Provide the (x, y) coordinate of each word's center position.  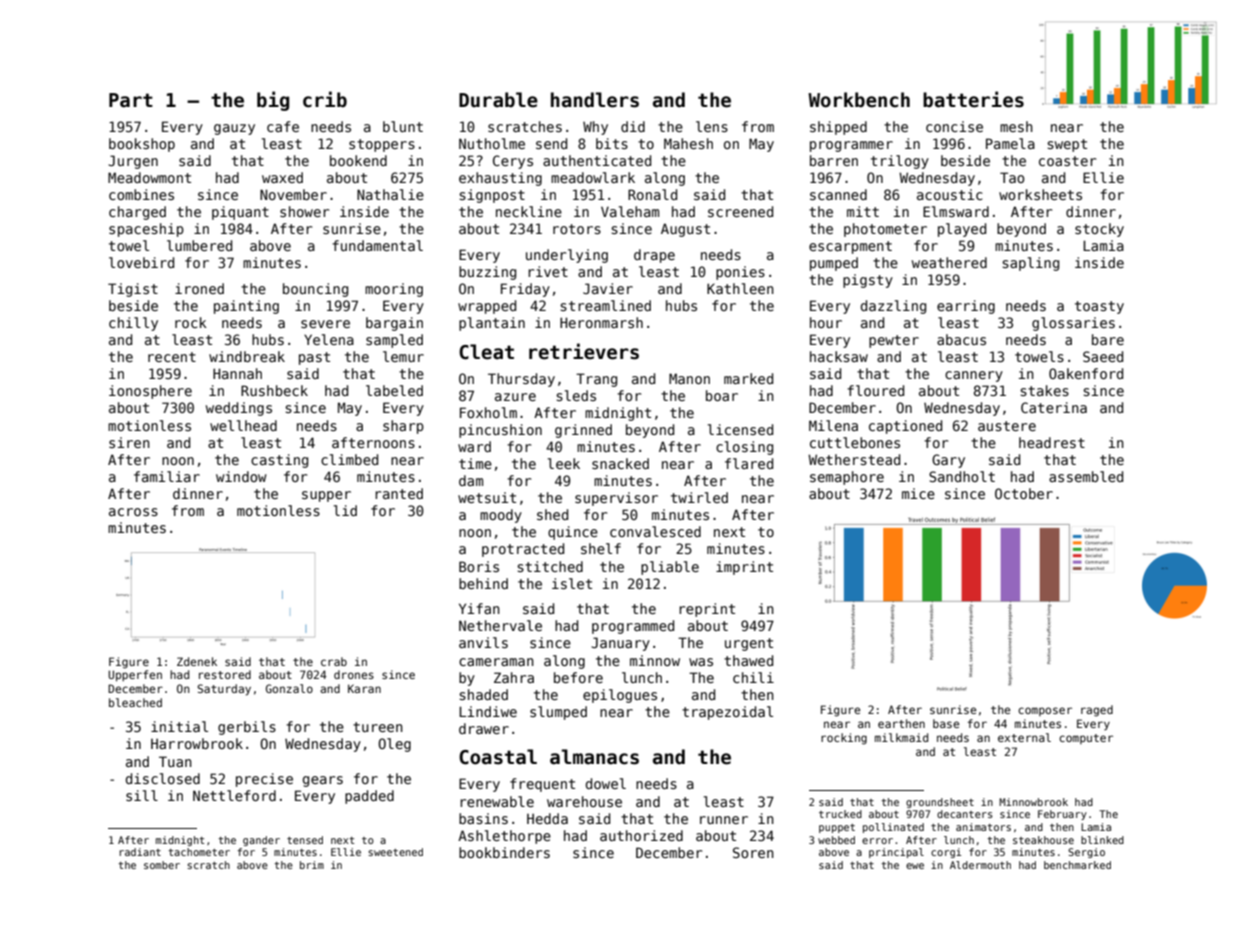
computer (1086, 739)
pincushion (500, 431)
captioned (905, 427)
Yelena (329, 339)
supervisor (616, 499)
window (241, 476)
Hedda (547, 818)
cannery (974, 376)
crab (334, 661)
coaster (1067, 161)
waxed (282, 177)
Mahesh (688, 143)
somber (162, 865)
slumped (558, 713)
